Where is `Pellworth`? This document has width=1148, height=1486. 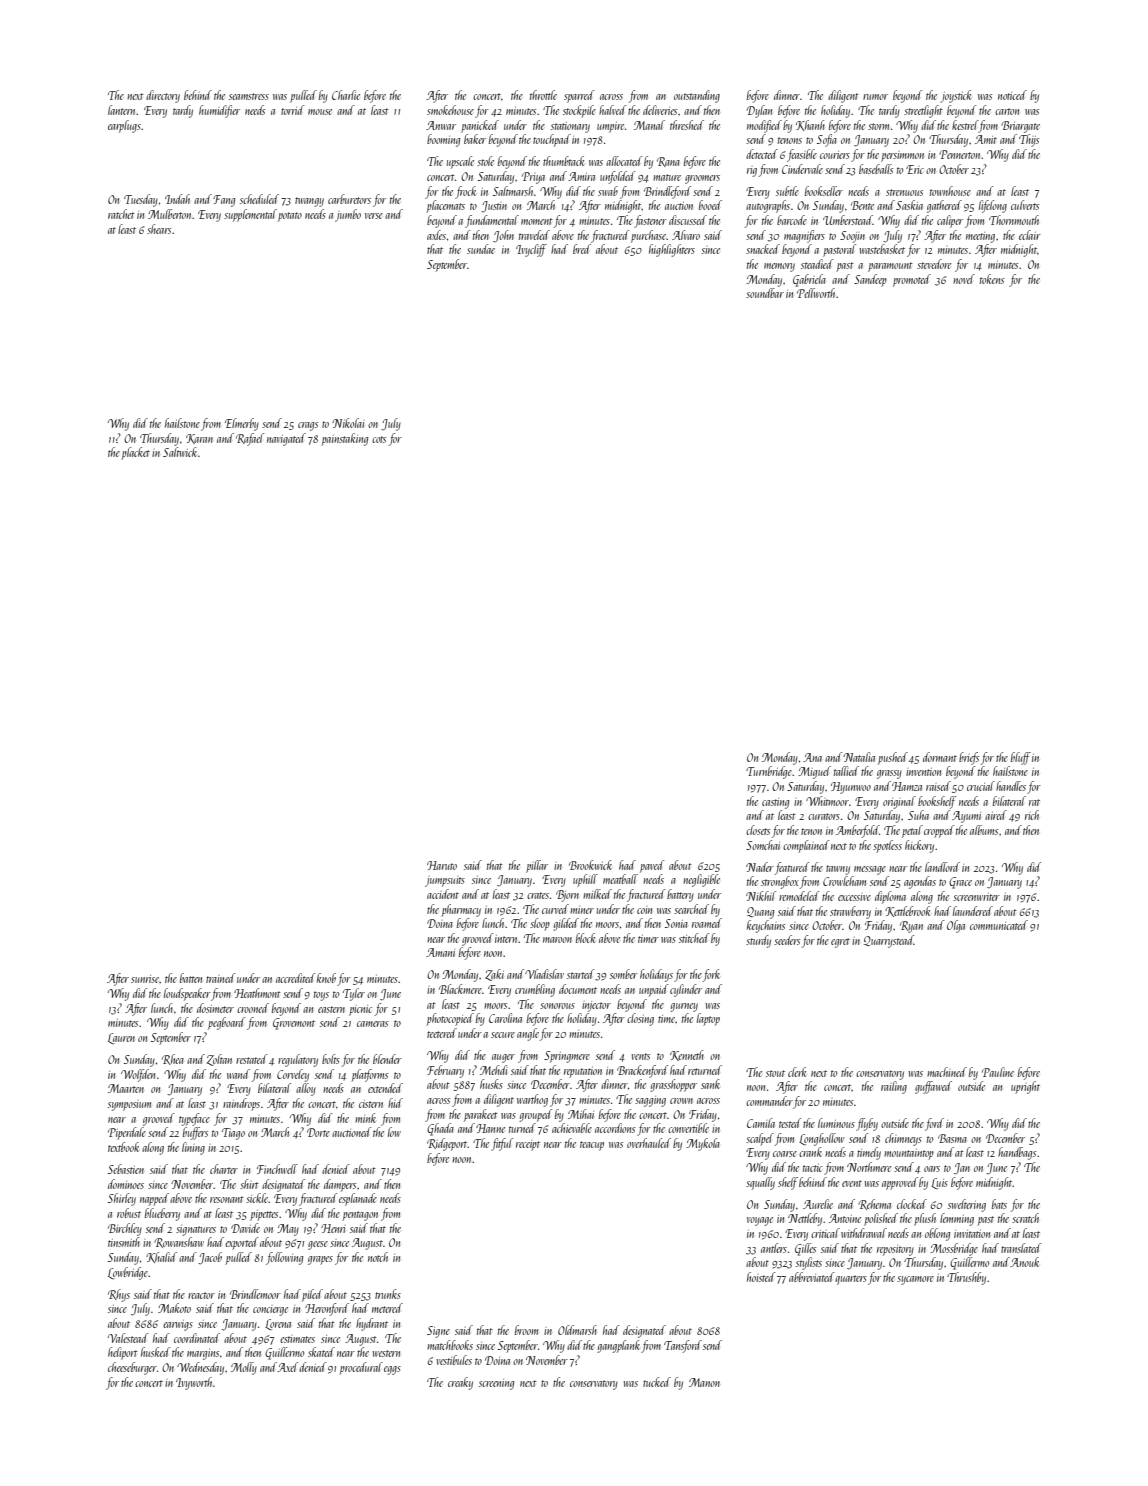 Pellworth is located at coordinates (816, 293).
